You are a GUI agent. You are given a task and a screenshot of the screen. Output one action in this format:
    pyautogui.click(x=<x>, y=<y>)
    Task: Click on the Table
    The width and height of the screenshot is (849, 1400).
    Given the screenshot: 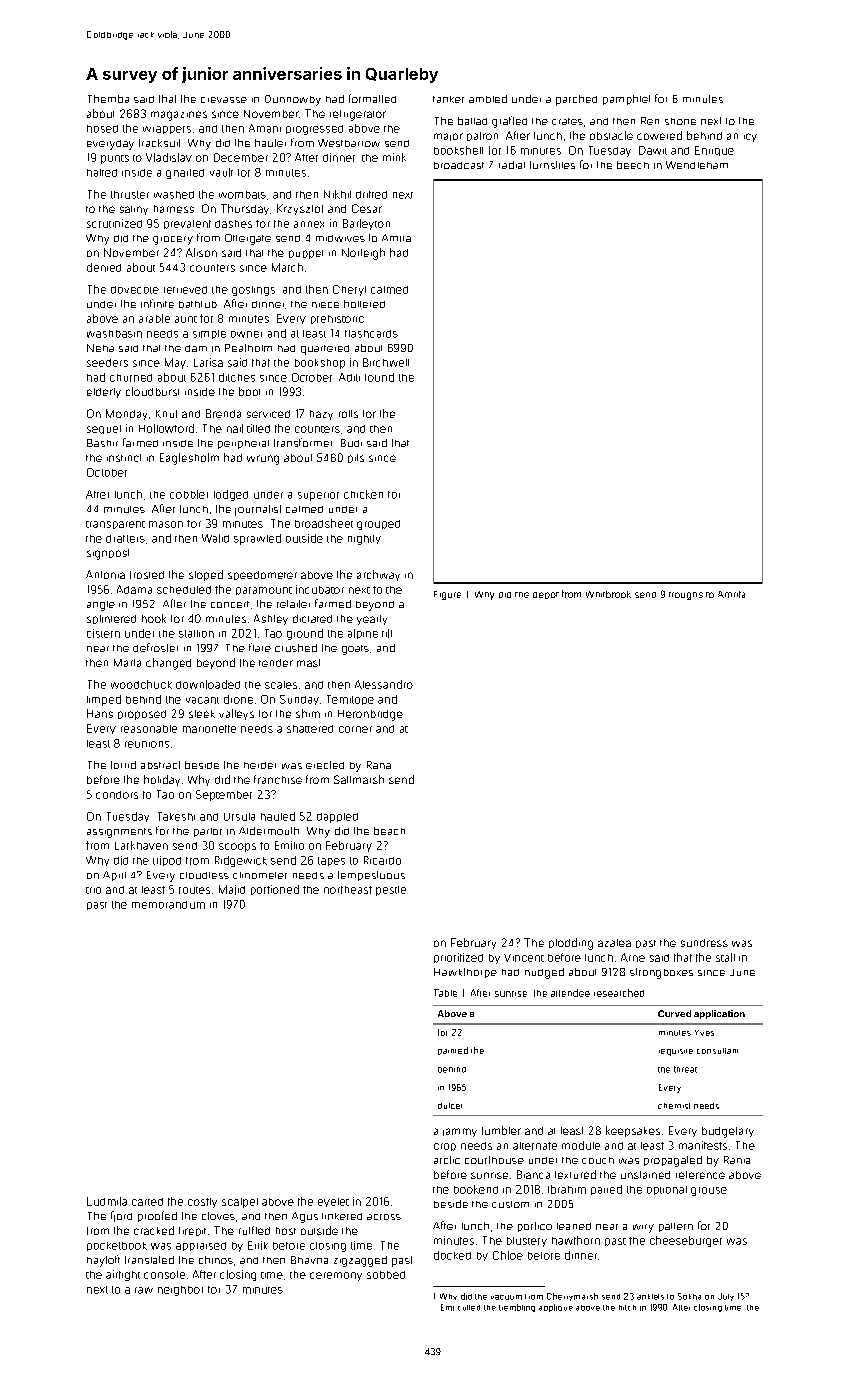 What is the action you would take?
    pyautogui.click(x=445, y=993)
